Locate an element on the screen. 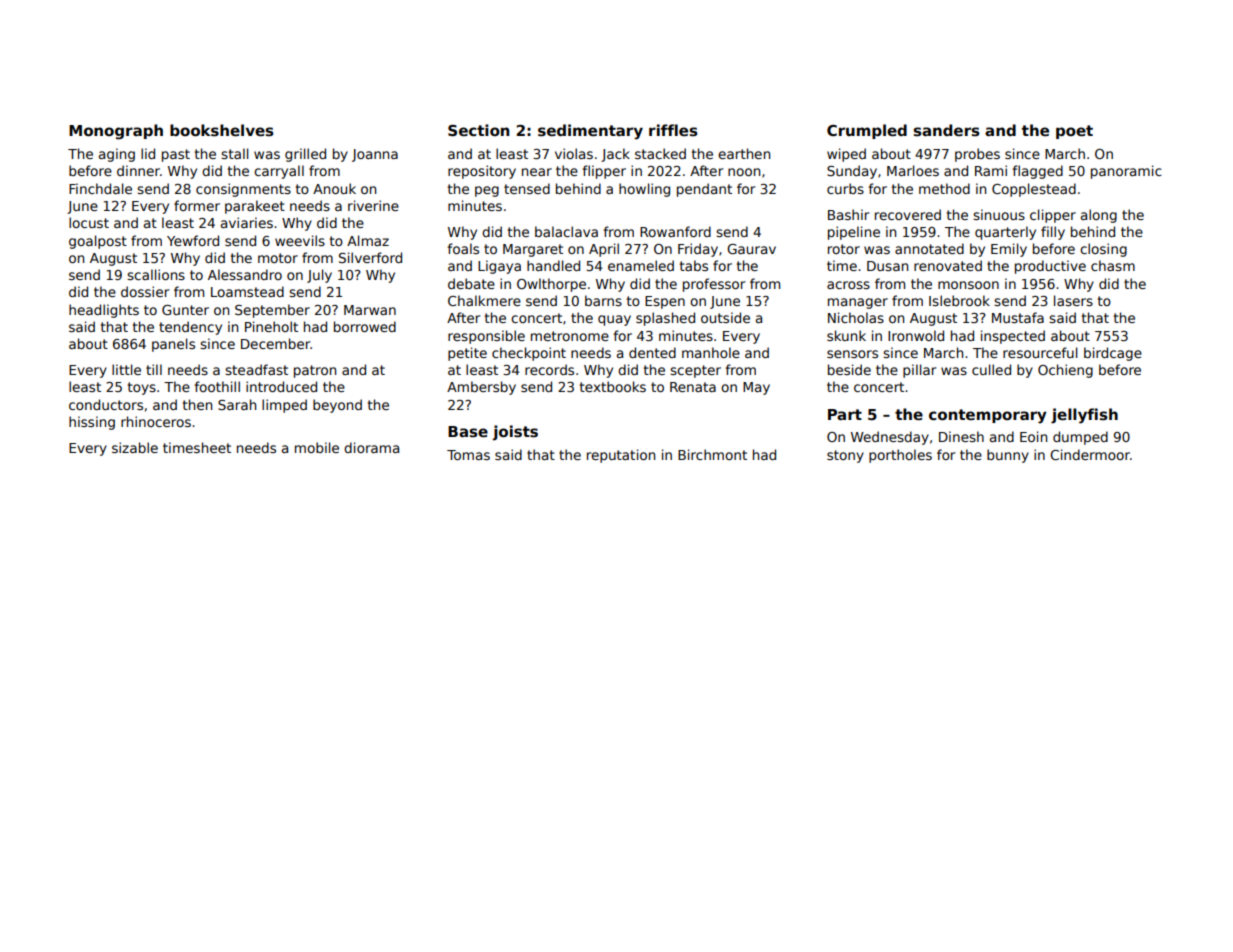  bookshelves is located at coordinates (222, 130).
